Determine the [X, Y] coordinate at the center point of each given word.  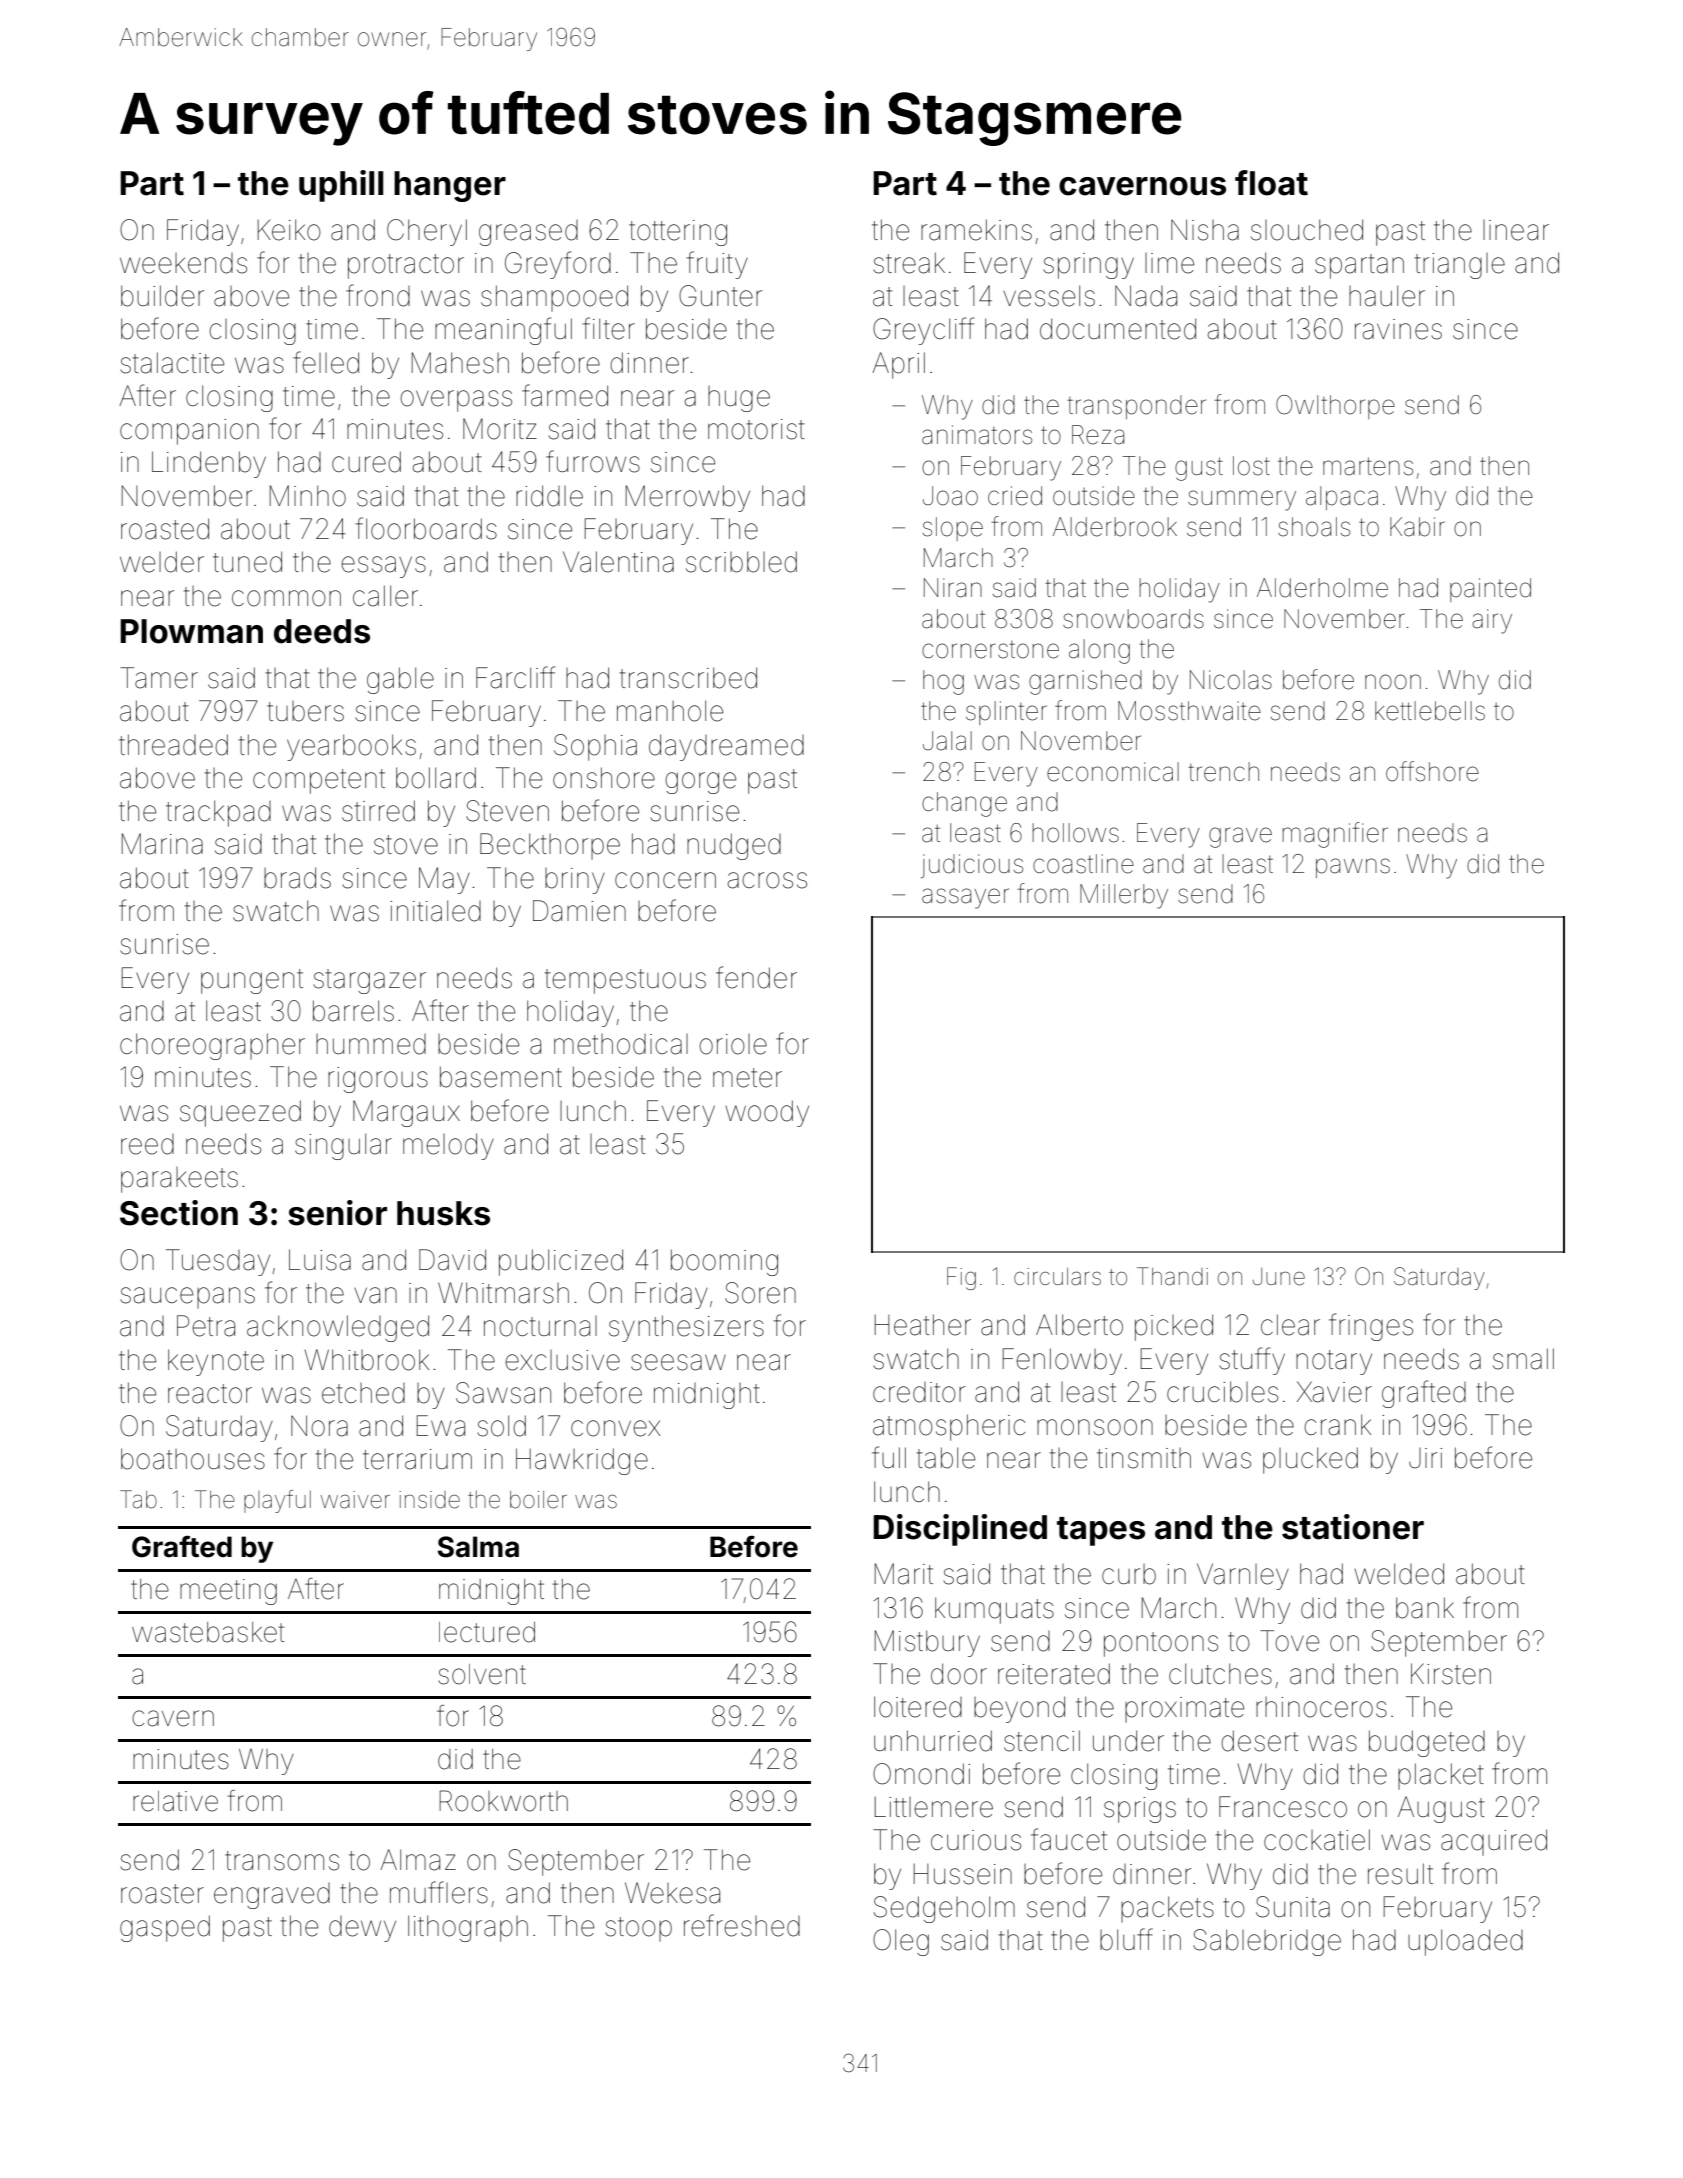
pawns [1353, 868]
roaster [162, 1894]
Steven [507, 811]
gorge [700, 783]
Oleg [901, 1942]
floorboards [426, 528]
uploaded [1465, 1942]
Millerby [1124, 896]
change [964, 804]
